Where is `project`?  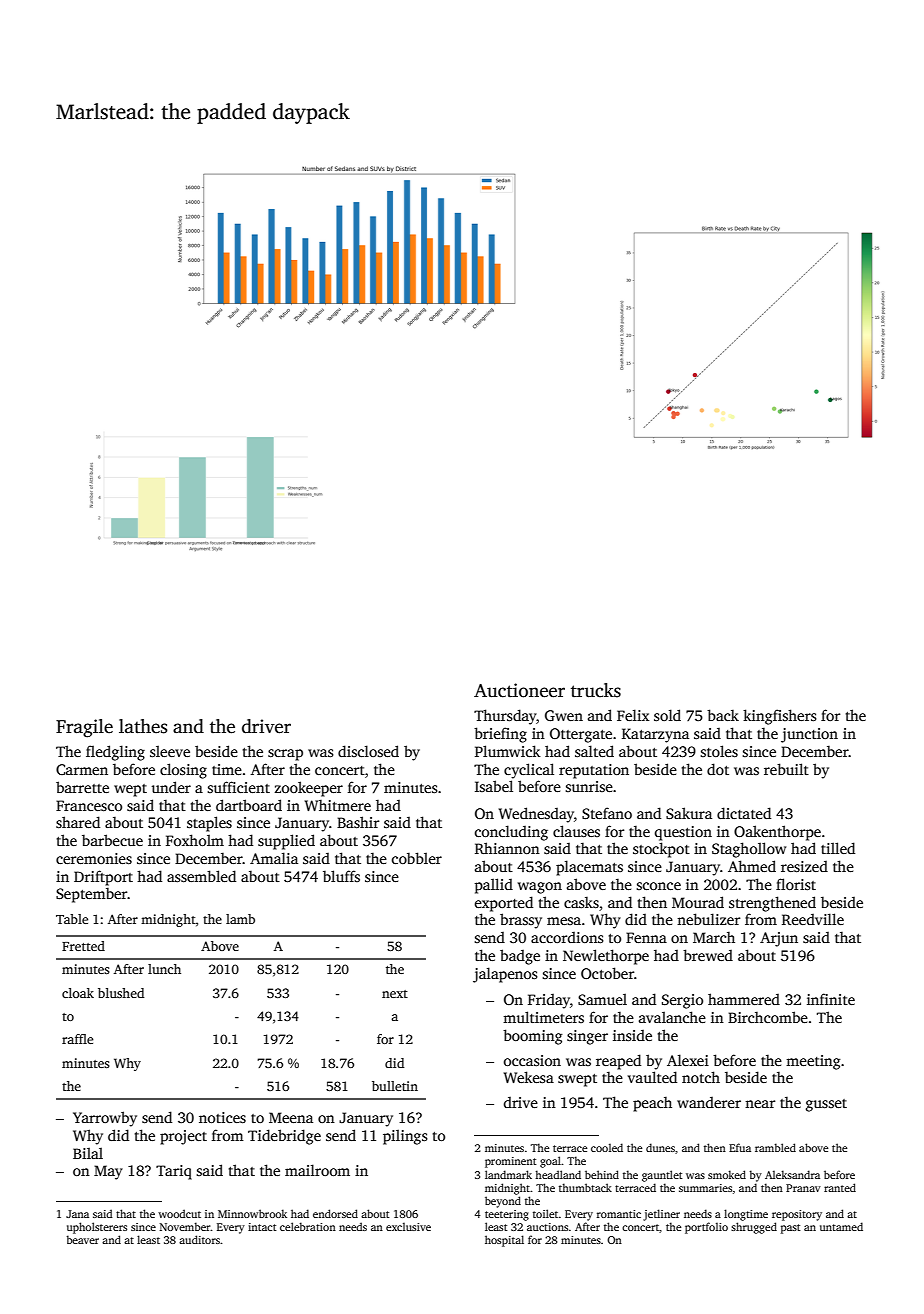
project is located at coordinates (183, 1137).
